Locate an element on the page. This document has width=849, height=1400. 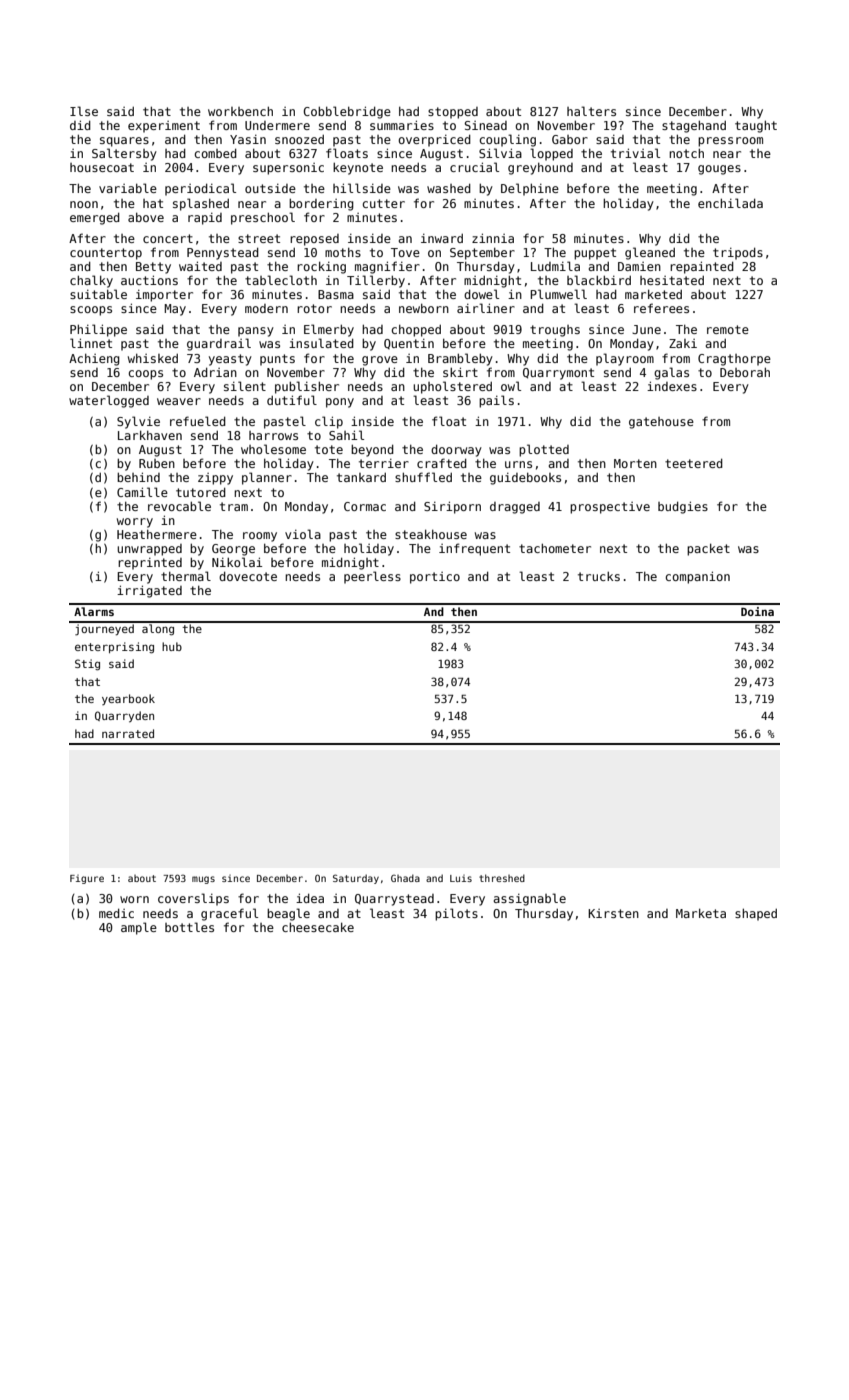
budgies is located at coordinates (683, 507).
